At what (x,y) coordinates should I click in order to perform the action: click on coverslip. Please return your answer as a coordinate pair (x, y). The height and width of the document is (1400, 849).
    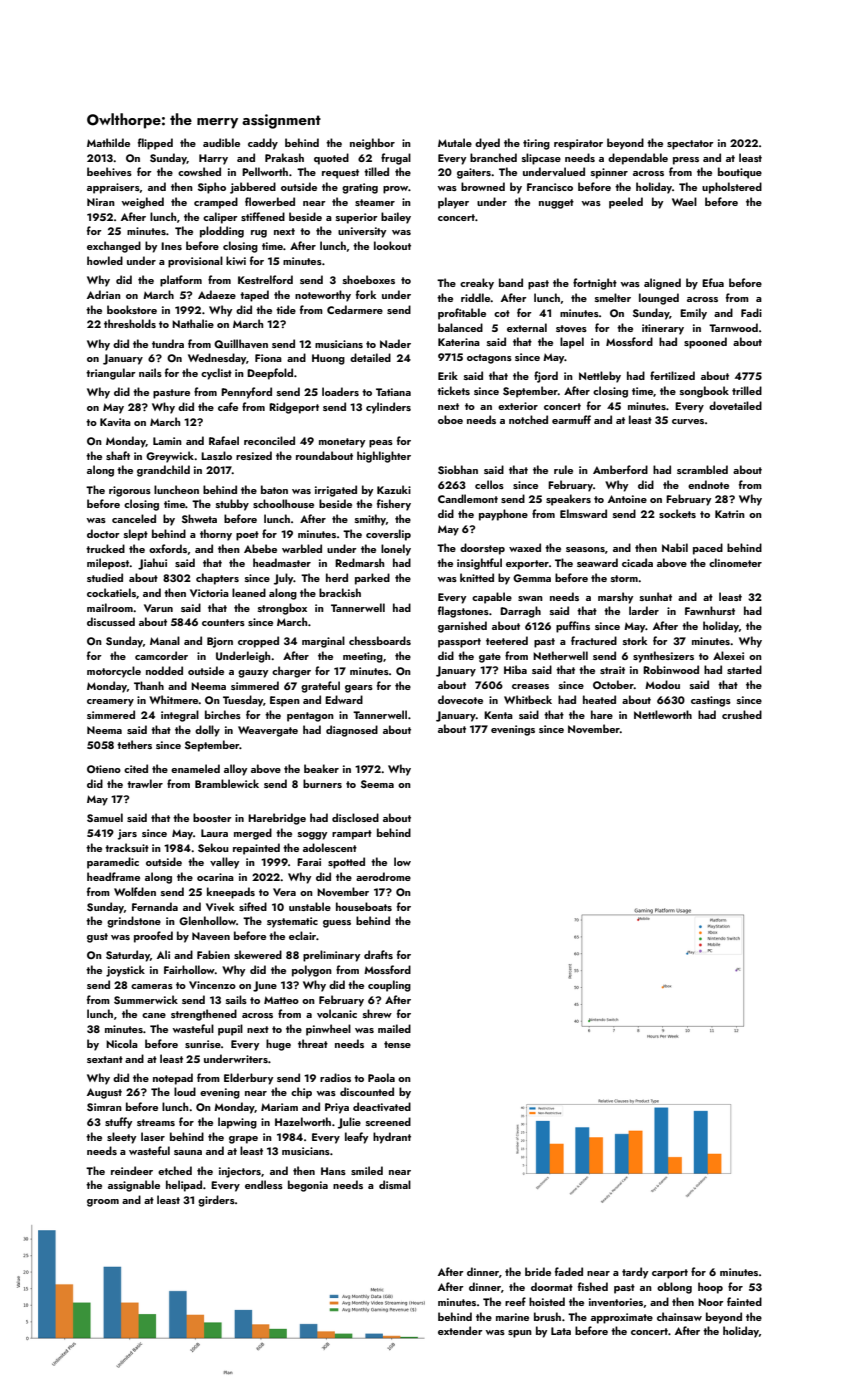
    Looking at the image, I should click on (388, 535).
